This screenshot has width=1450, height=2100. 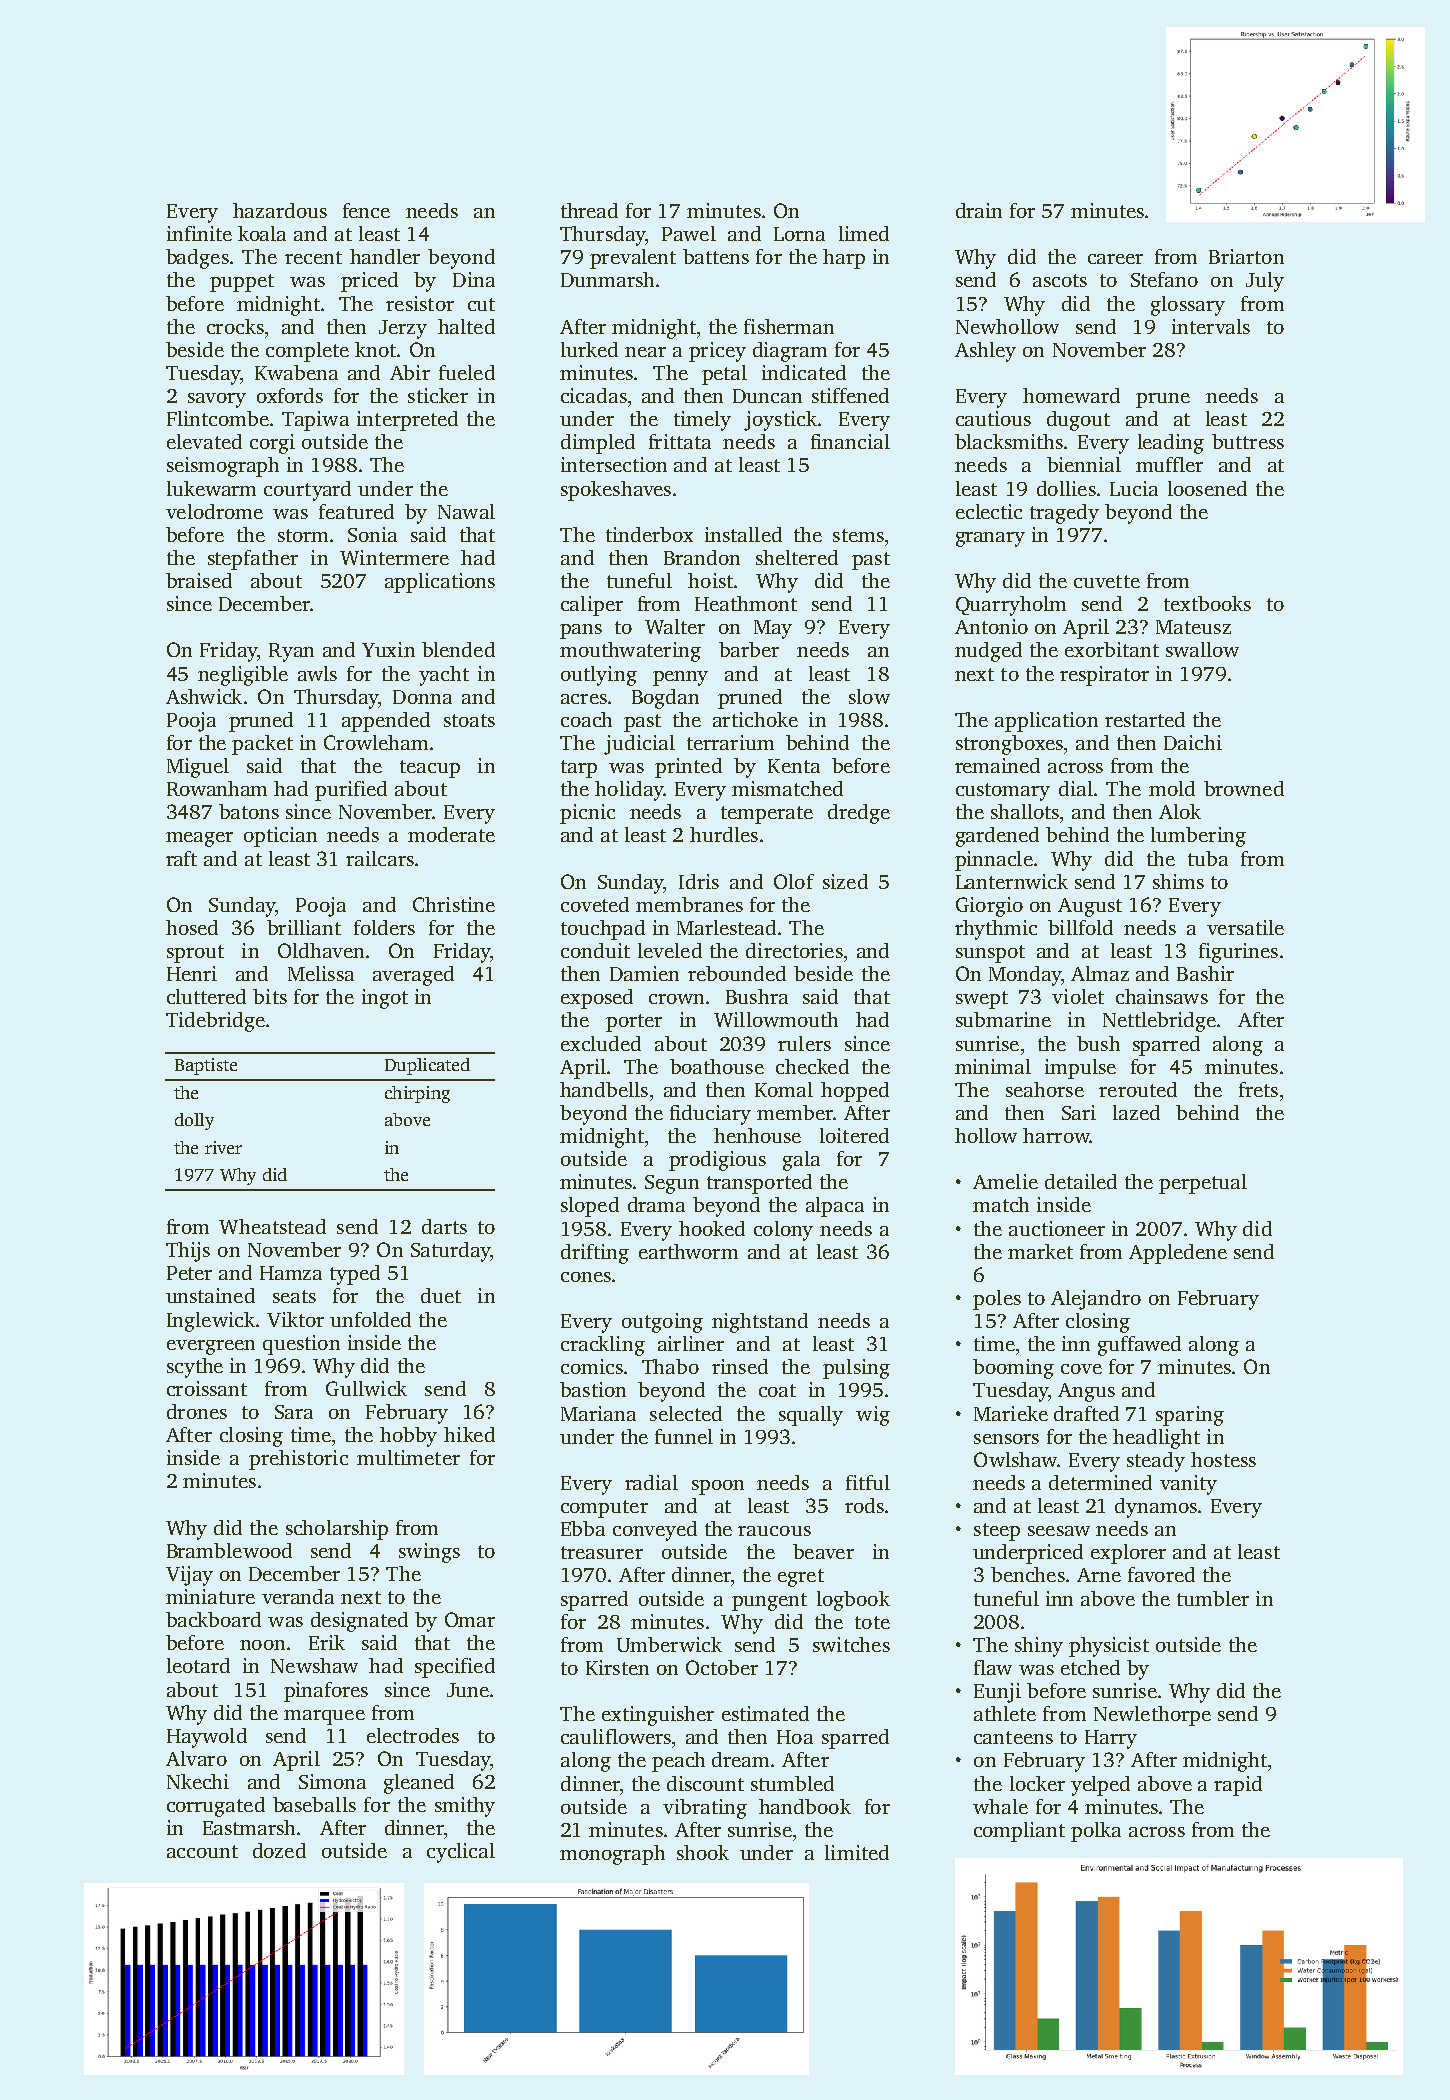 What do you see at coordinates (429, 1553) in the screenshot?
I see `swings` at bounding box center [429, 1553].
